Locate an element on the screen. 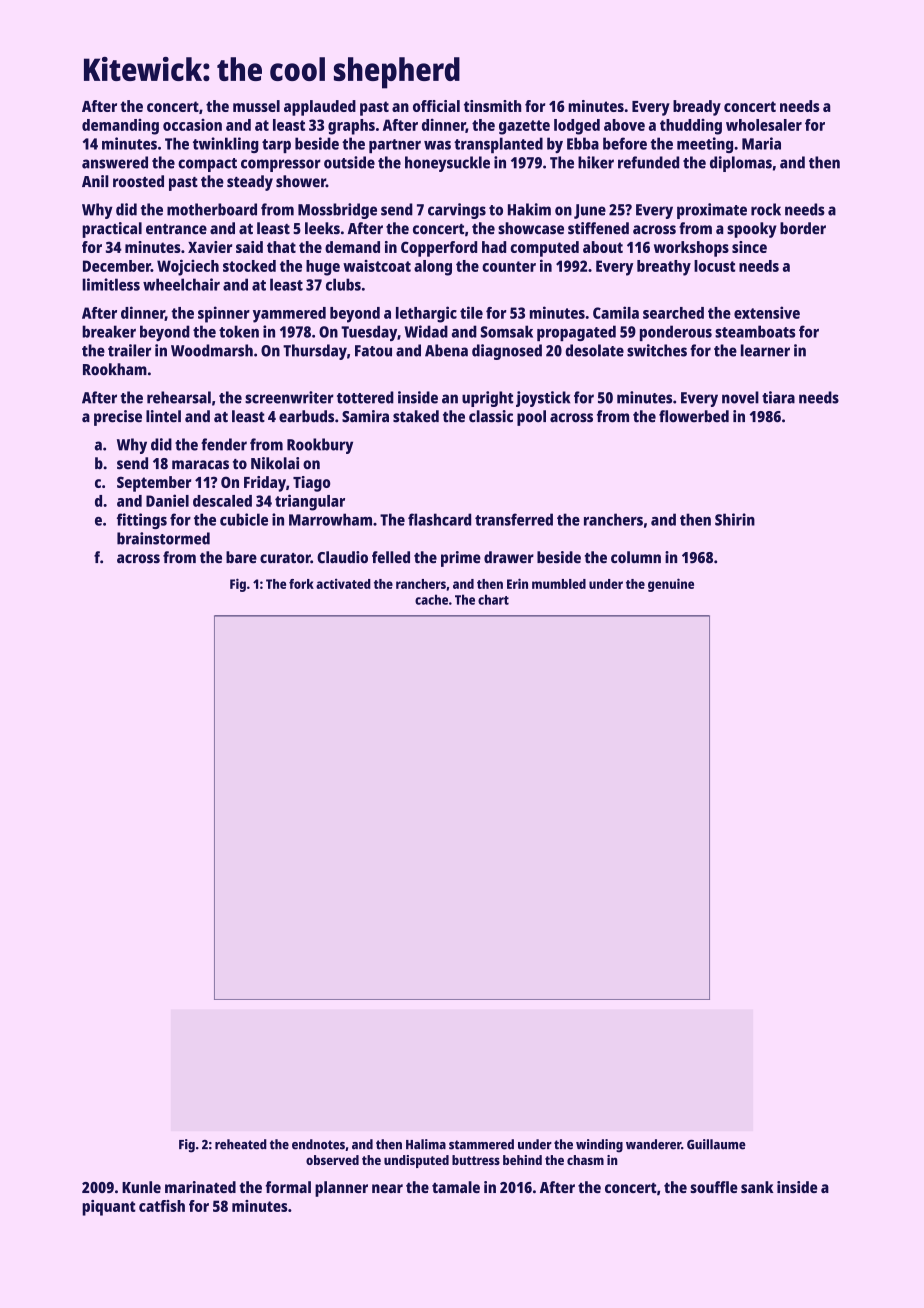 This screenshot has height=1308, width=924. reheated is located at coordinates (241, 1144).
